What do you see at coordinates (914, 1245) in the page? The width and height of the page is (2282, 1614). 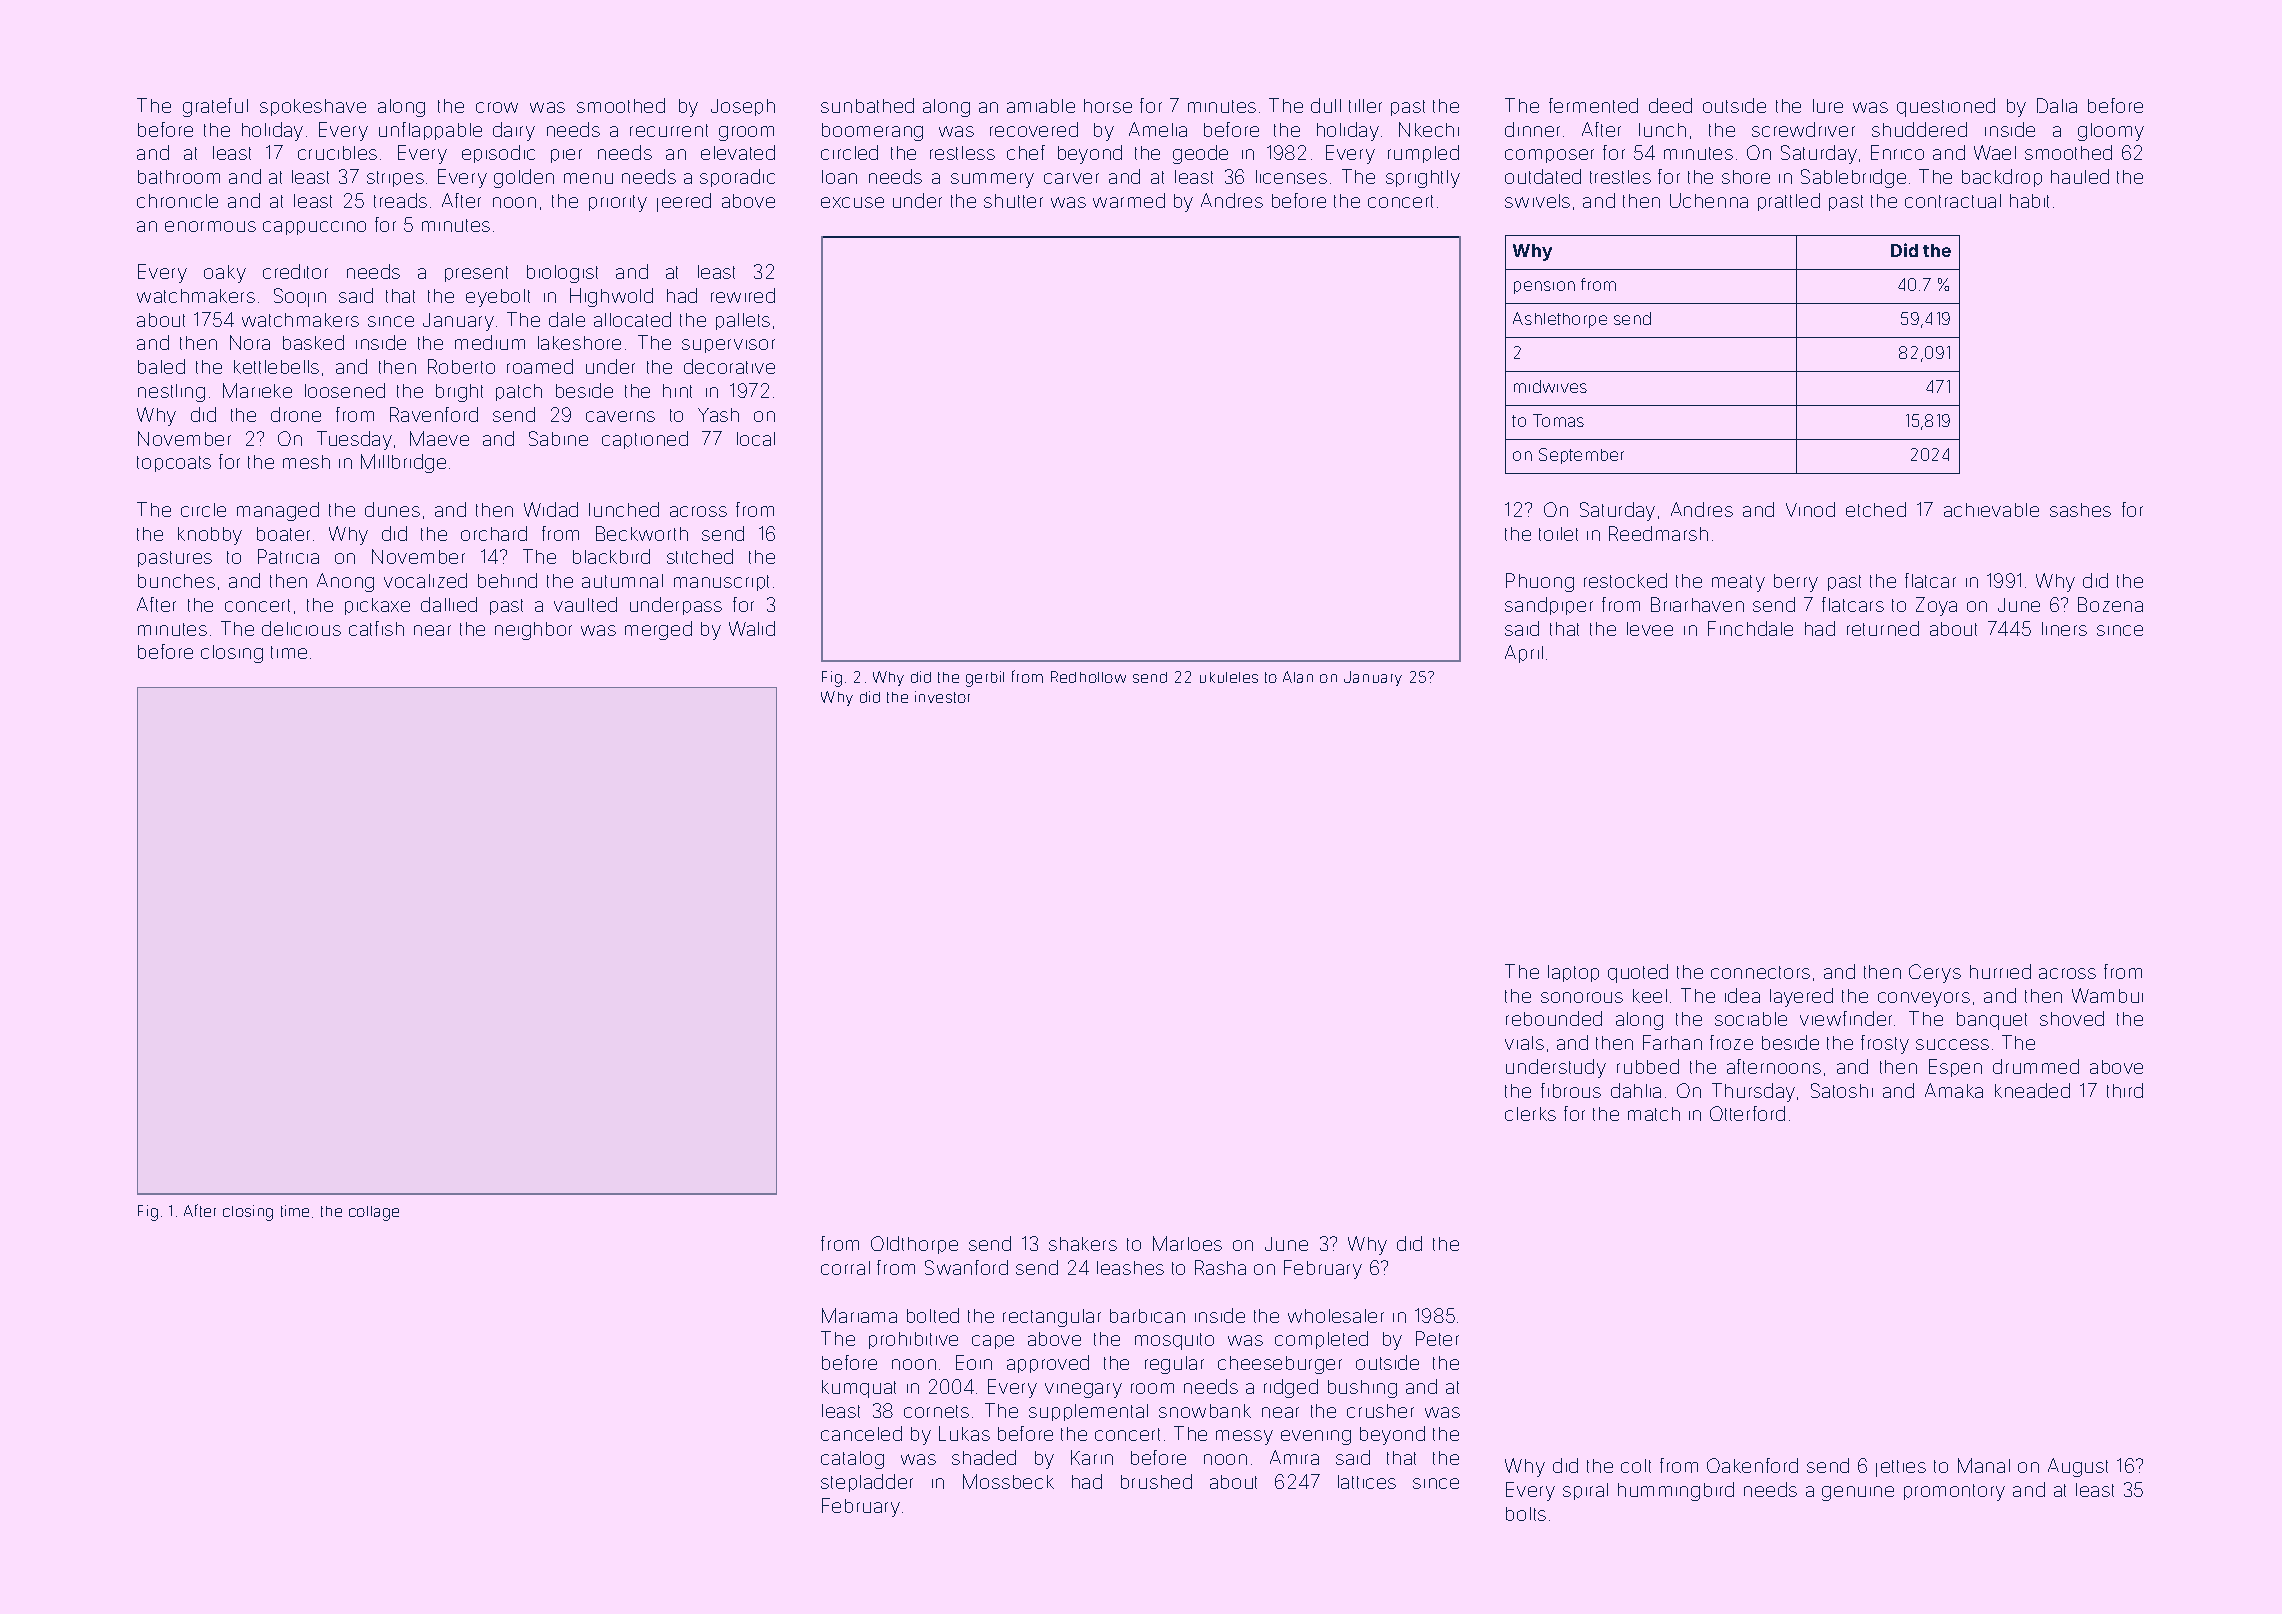 I see `Oldthorpe` at bounding box center [914, 1245].
